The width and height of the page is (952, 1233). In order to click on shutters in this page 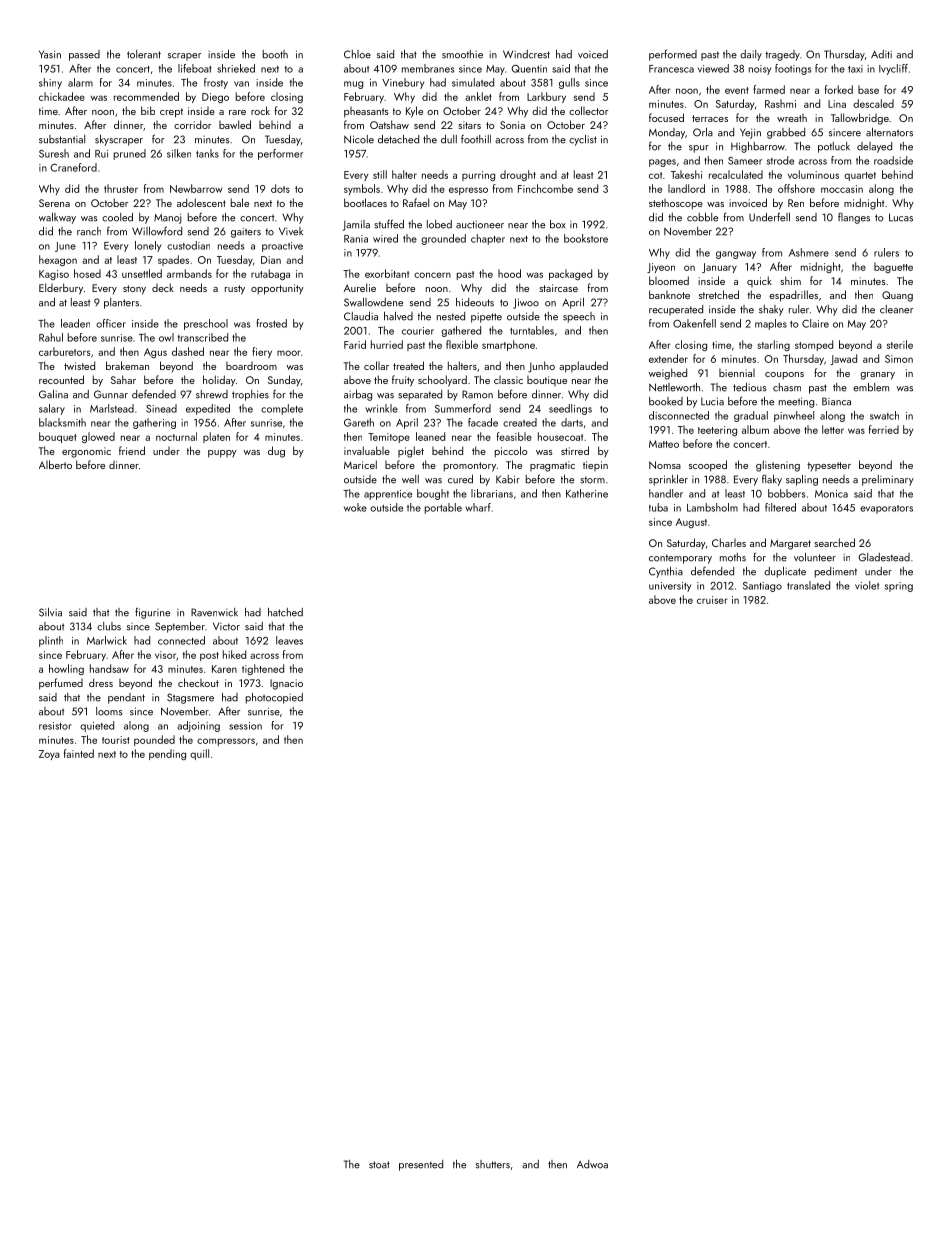, I will do `click(493, 1164)`.
